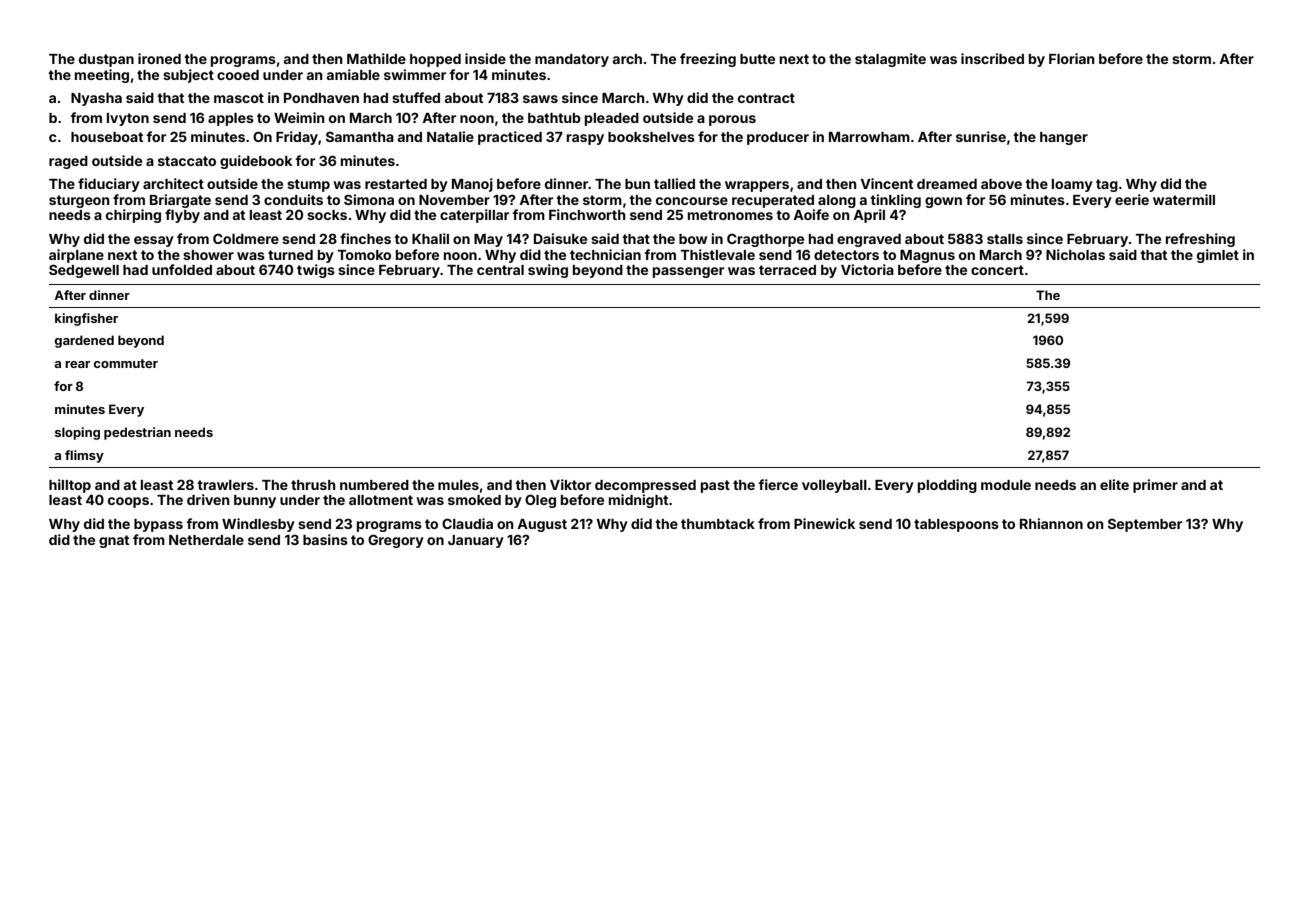  Describe the element at coordinates (86, 319) in the screenshot. I see `kingfisher` at that location.
